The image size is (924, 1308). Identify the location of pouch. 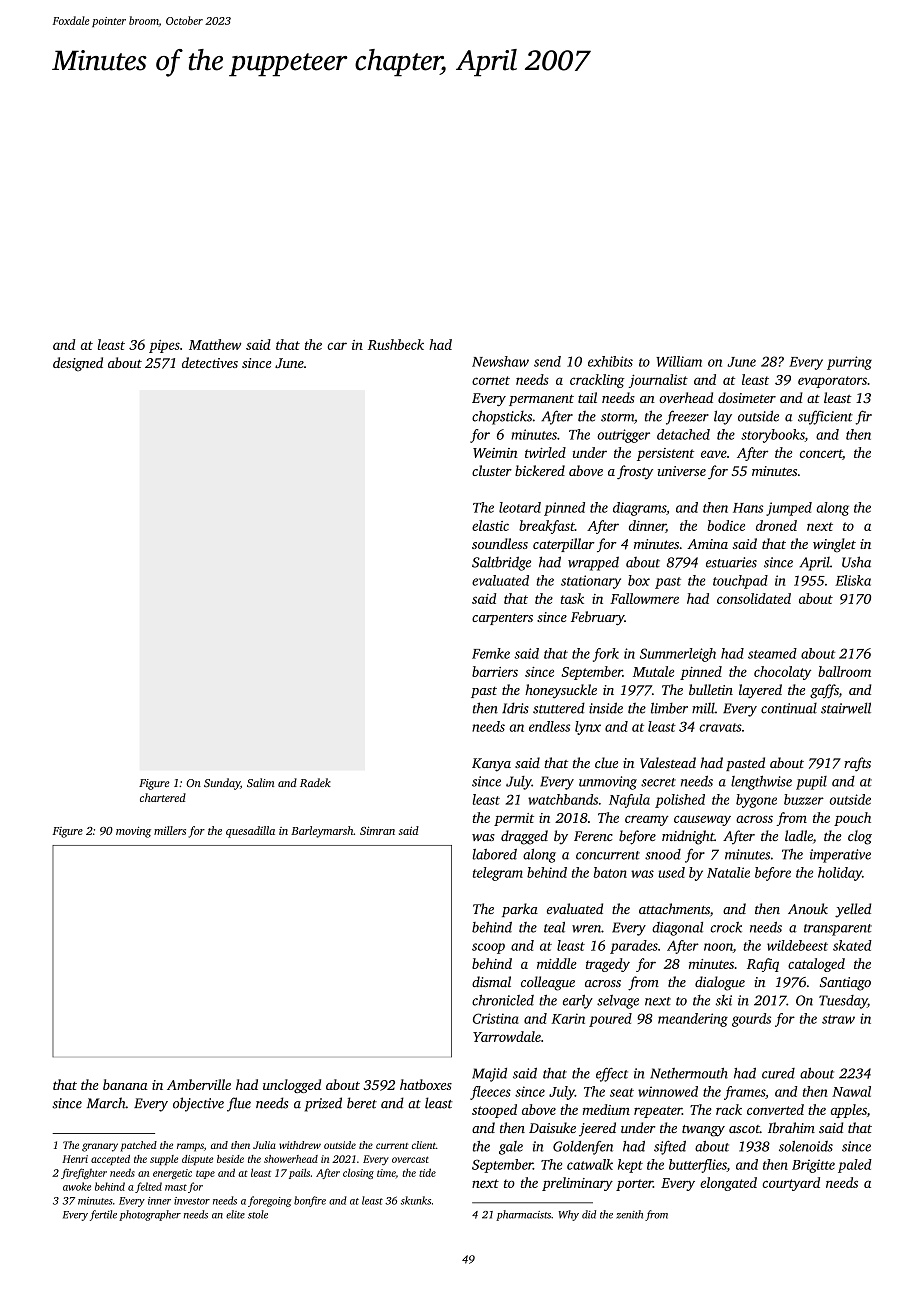
(852, 819).
